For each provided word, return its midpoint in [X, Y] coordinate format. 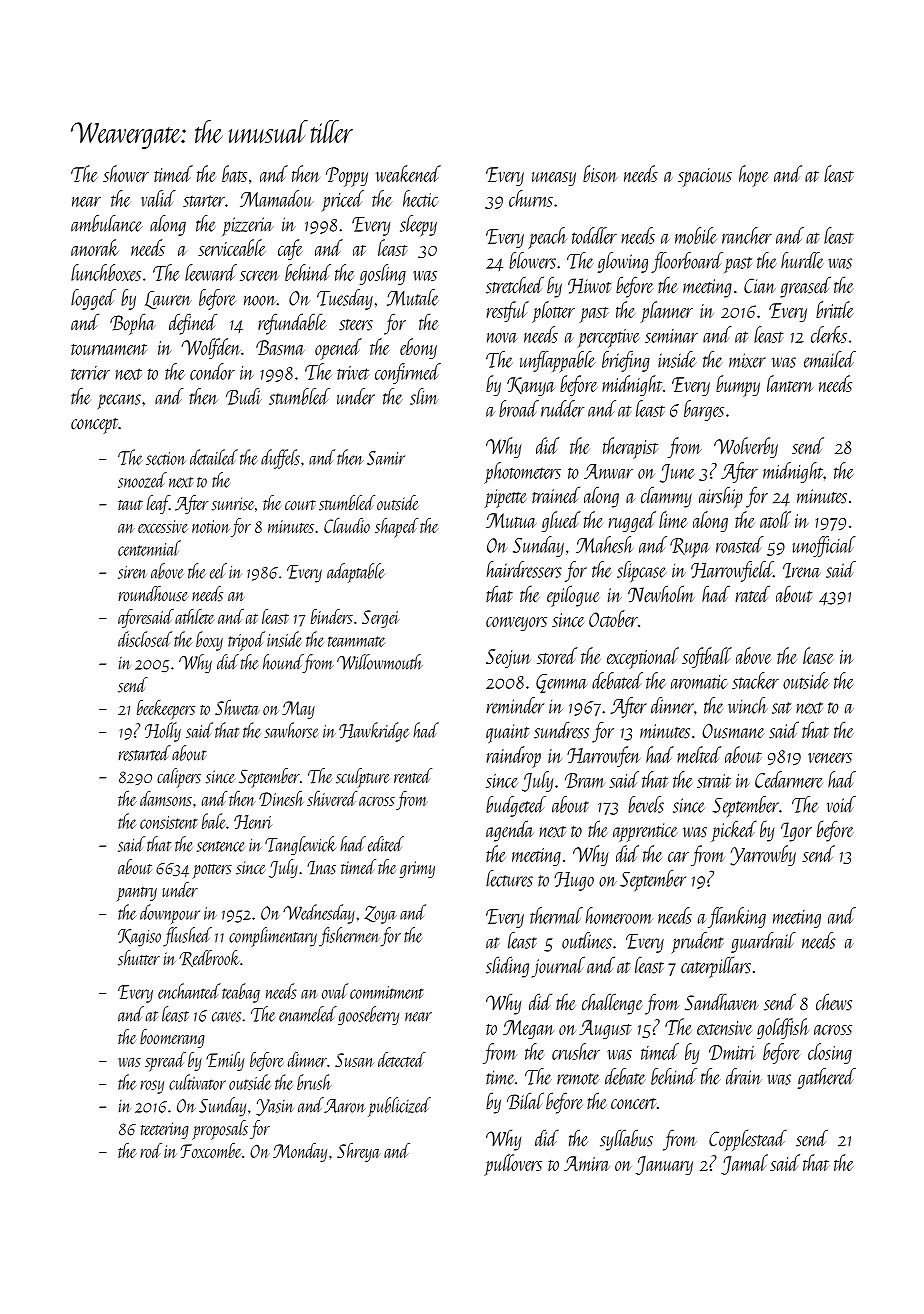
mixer [747, 360]
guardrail [763, 942]
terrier [90, 373]
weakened [408, 173]
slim [424, 396]
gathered [827, 1078]
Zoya [380, 915]
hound [283, 662]
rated [752, 594]
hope [754, 176]
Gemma [561, 683]
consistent [169, 822]
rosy [152, 1087]
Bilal [525, 1101]
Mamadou [277, 198]
